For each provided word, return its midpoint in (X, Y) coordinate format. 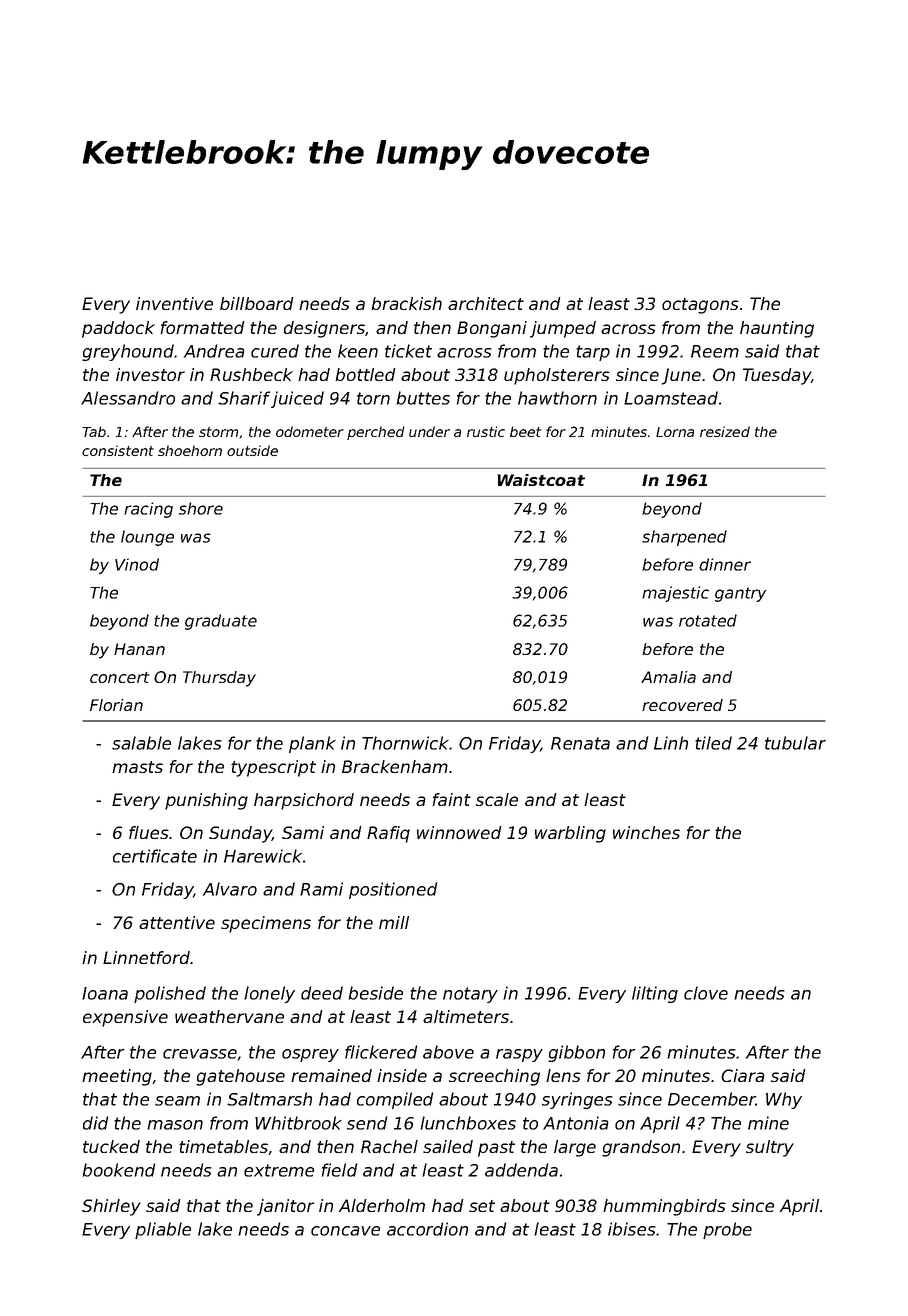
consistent (118, 450)
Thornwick (405, 743)
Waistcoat (541, 480)
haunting (777, 329)
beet (525, 431)
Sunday (240, 834)
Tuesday (777, 376)
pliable (163, 1230)
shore (201, 508)
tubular (795, 743)
